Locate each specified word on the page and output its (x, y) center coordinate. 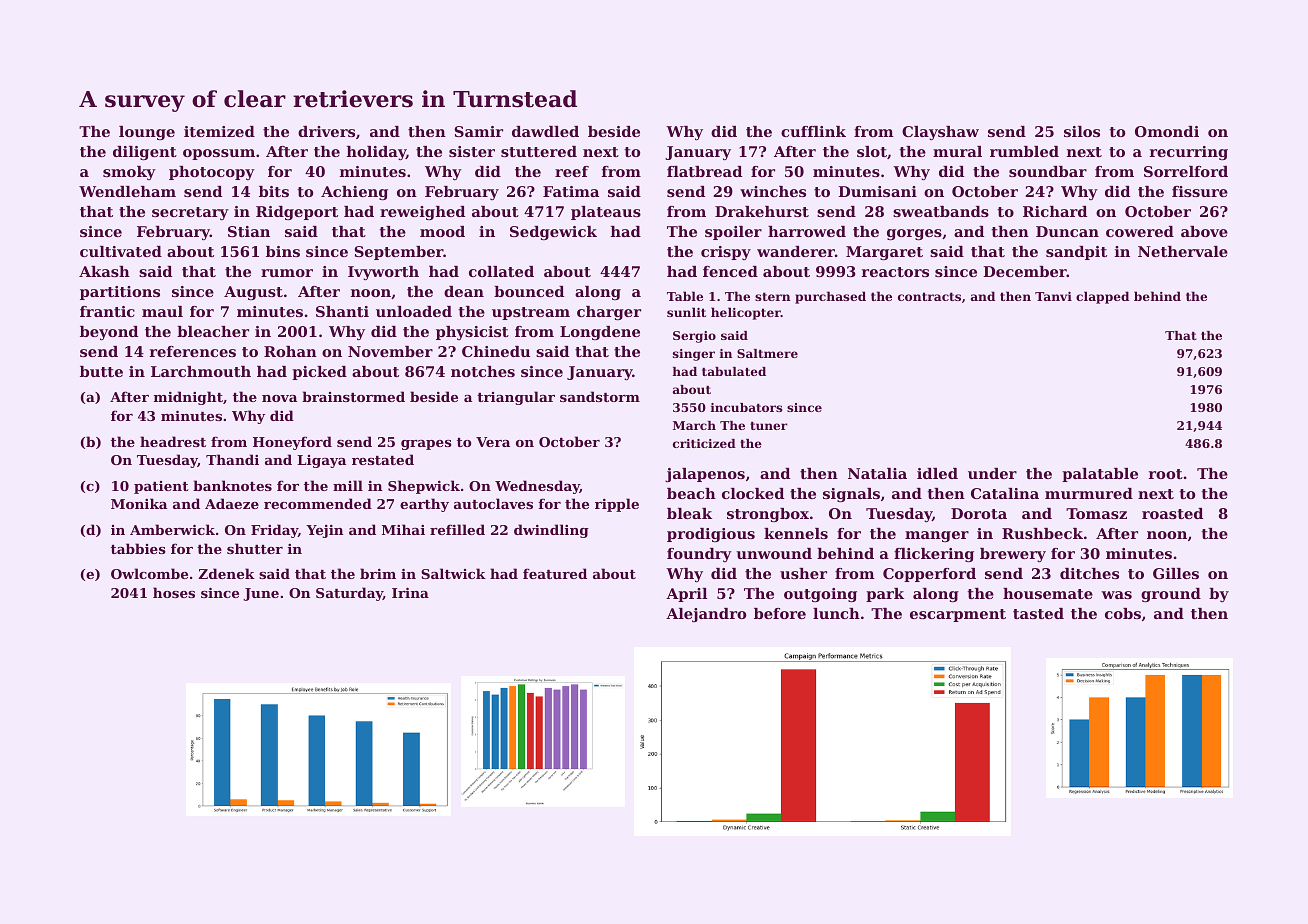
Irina (410, 592)
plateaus (606, 213)
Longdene (600, 333)
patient (161, 487)
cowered (1140, 231)
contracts (929, 296)
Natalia (877, 473)
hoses (174, 592)
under (992, 473)
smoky (129, 173)
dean (464, 291)
